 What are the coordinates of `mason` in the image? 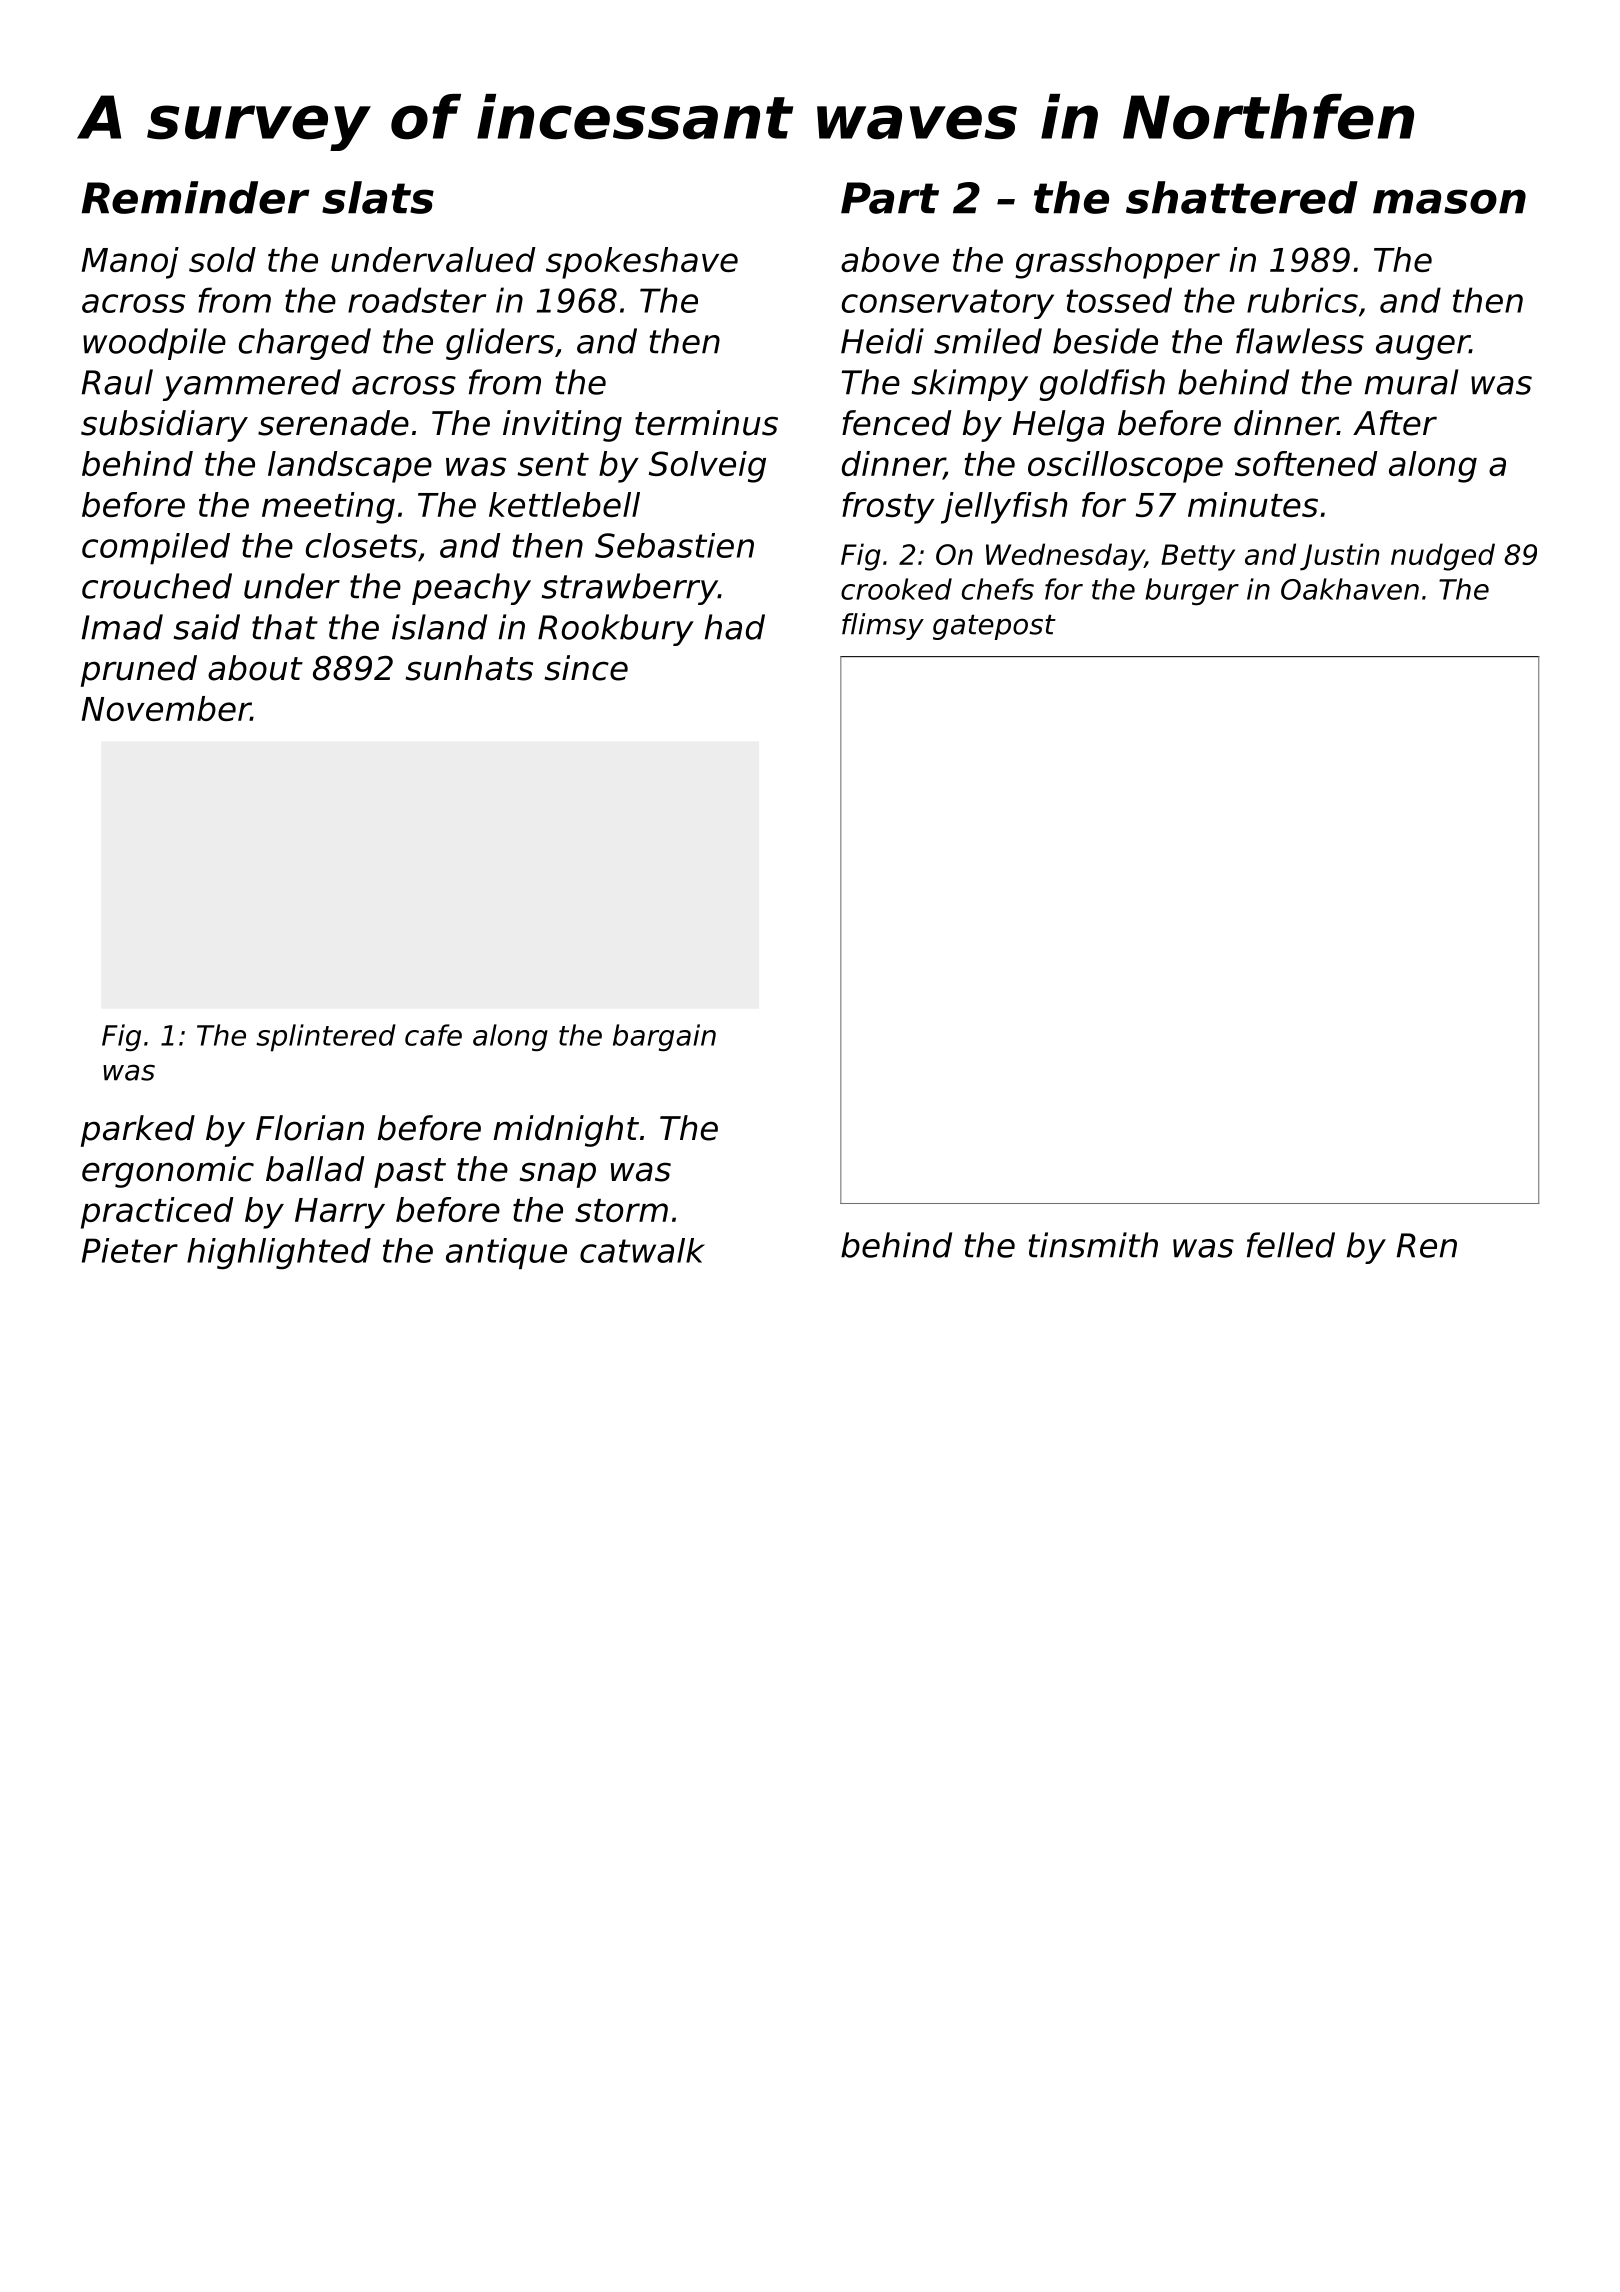 It's located at (1449, 201).
